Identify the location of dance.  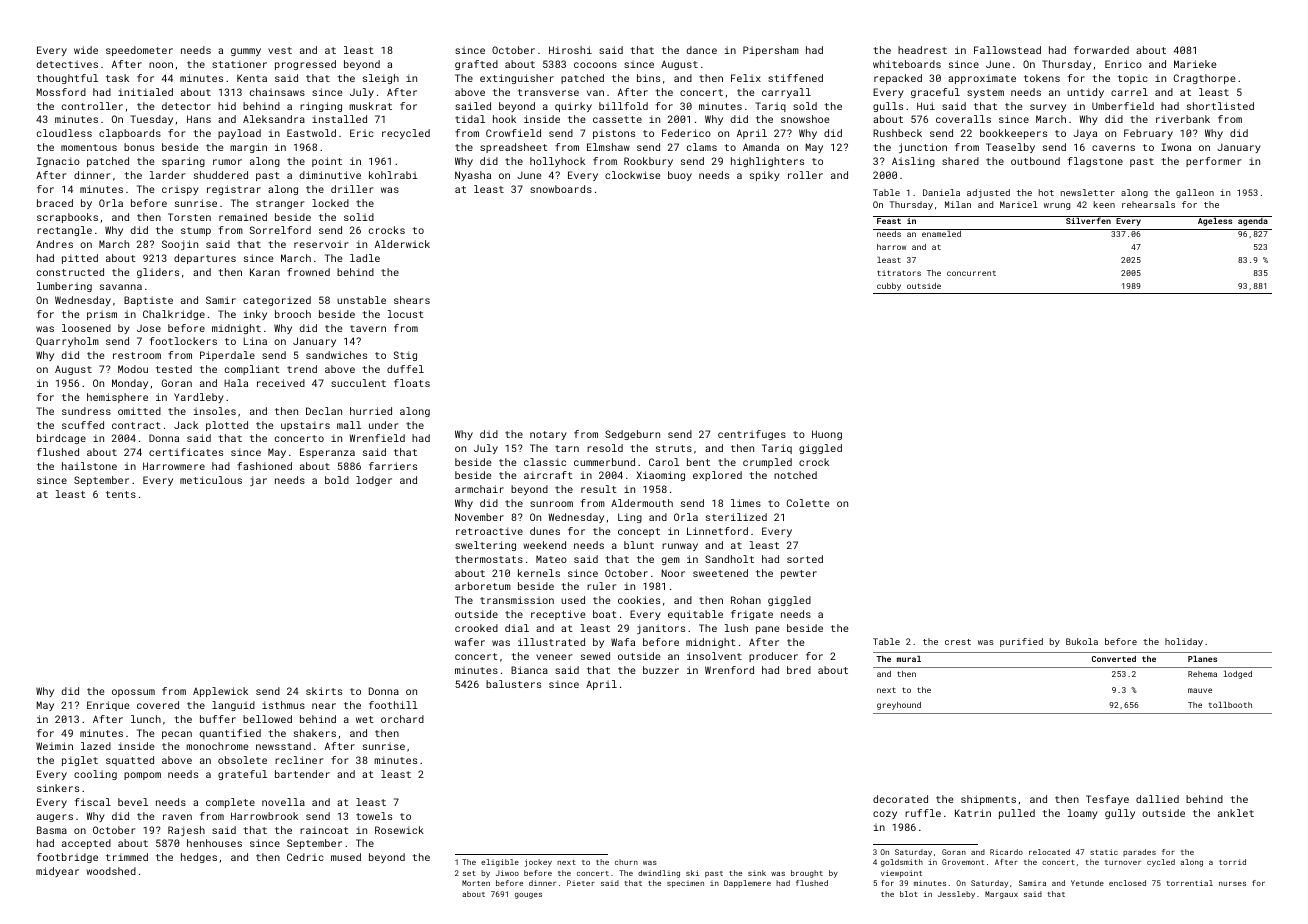
(701, 50).
